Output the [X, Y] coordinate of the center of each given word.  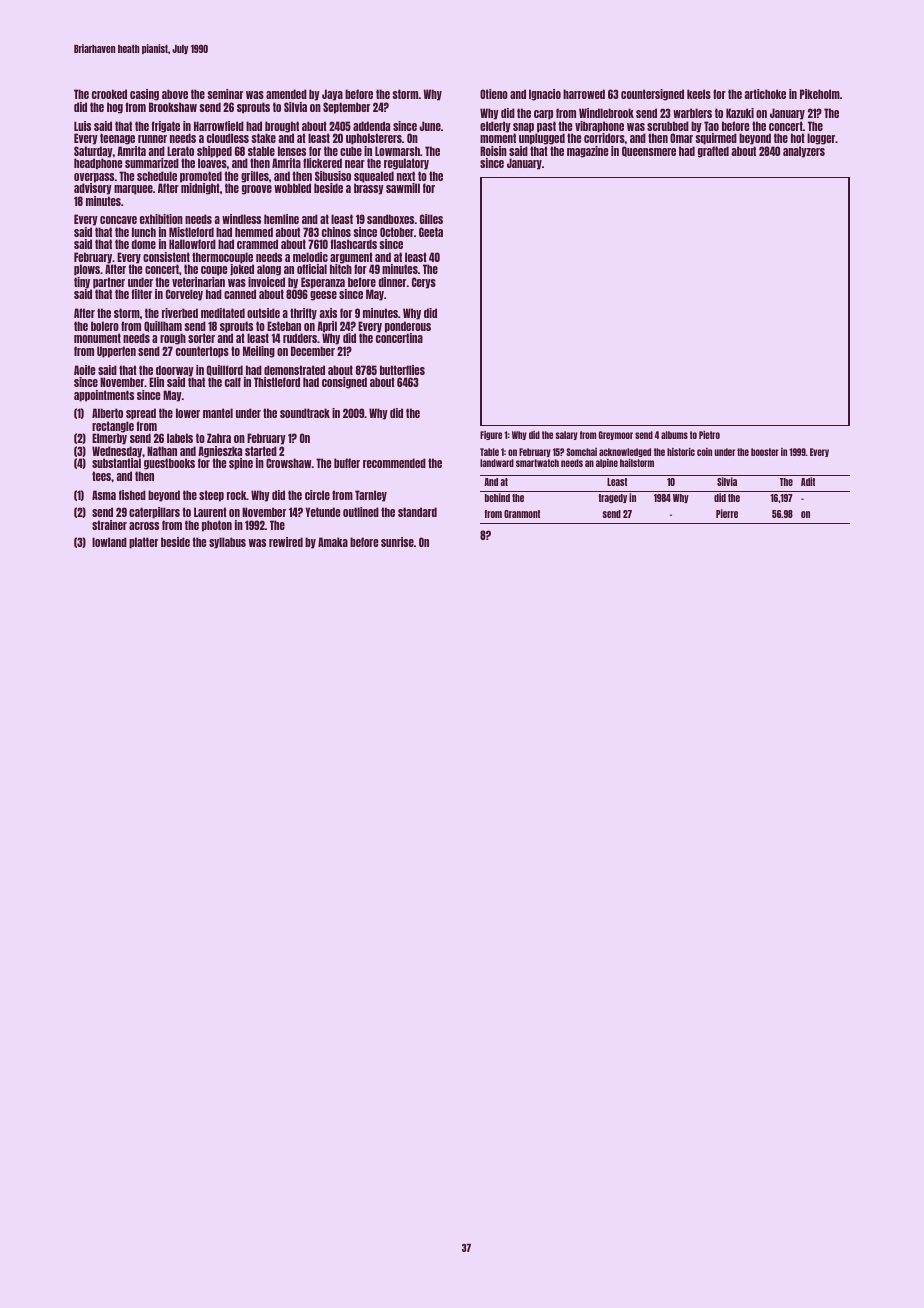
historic [681, 452]
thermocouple [222, 258]
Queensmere [649, 151]
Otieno [494, 94]
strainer [109, 525]
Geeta [431, 232]
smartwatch [537, 463]
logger [821, 139]
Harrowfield [219, 126]
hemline [281, 219]
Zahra [219, 438]
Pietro [709, 435]
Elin [156, 382]
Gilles [431, 219]
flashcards [354, 244]
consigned [344, 383]
